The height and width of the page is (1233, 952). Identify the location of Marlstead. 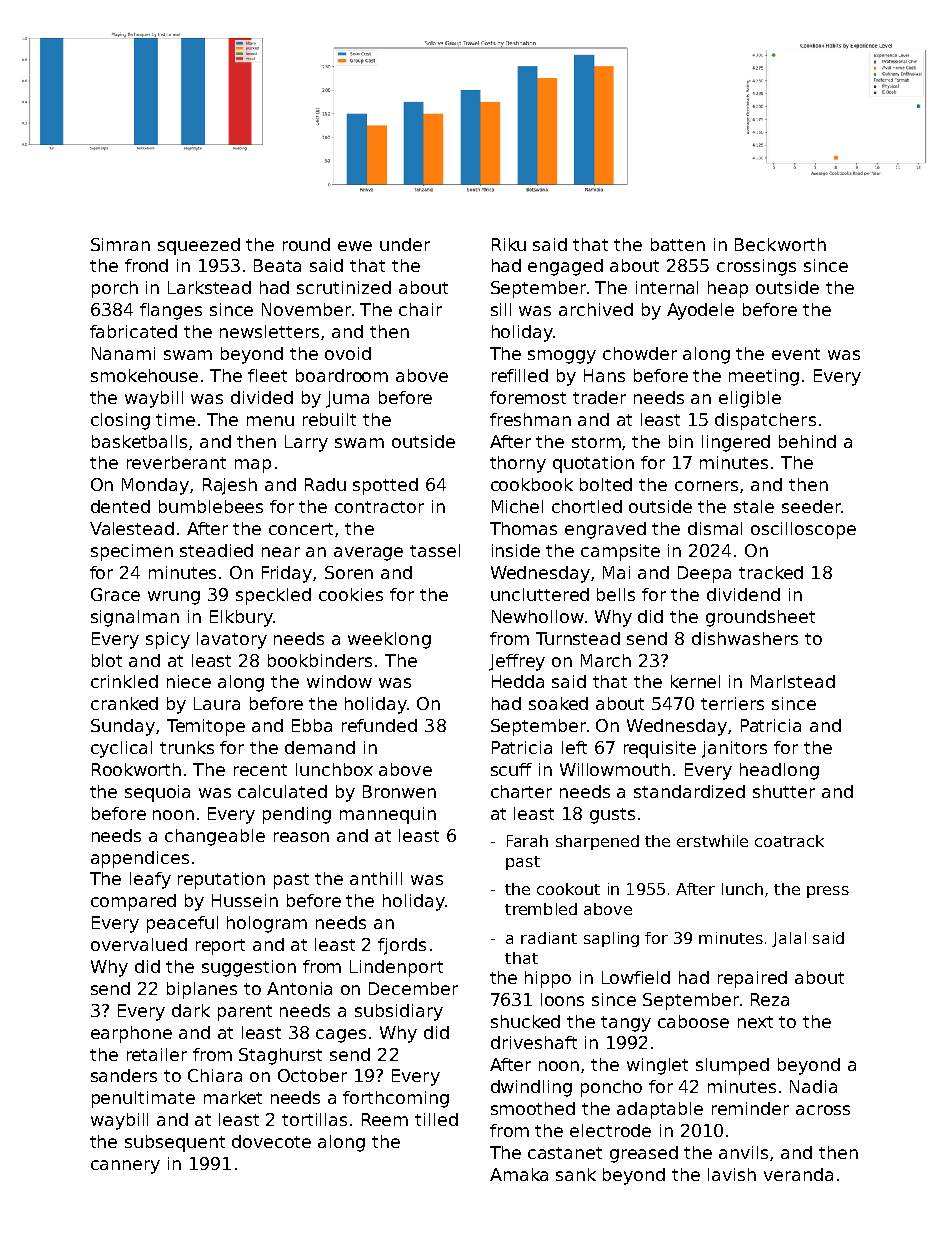
(793, 681).
